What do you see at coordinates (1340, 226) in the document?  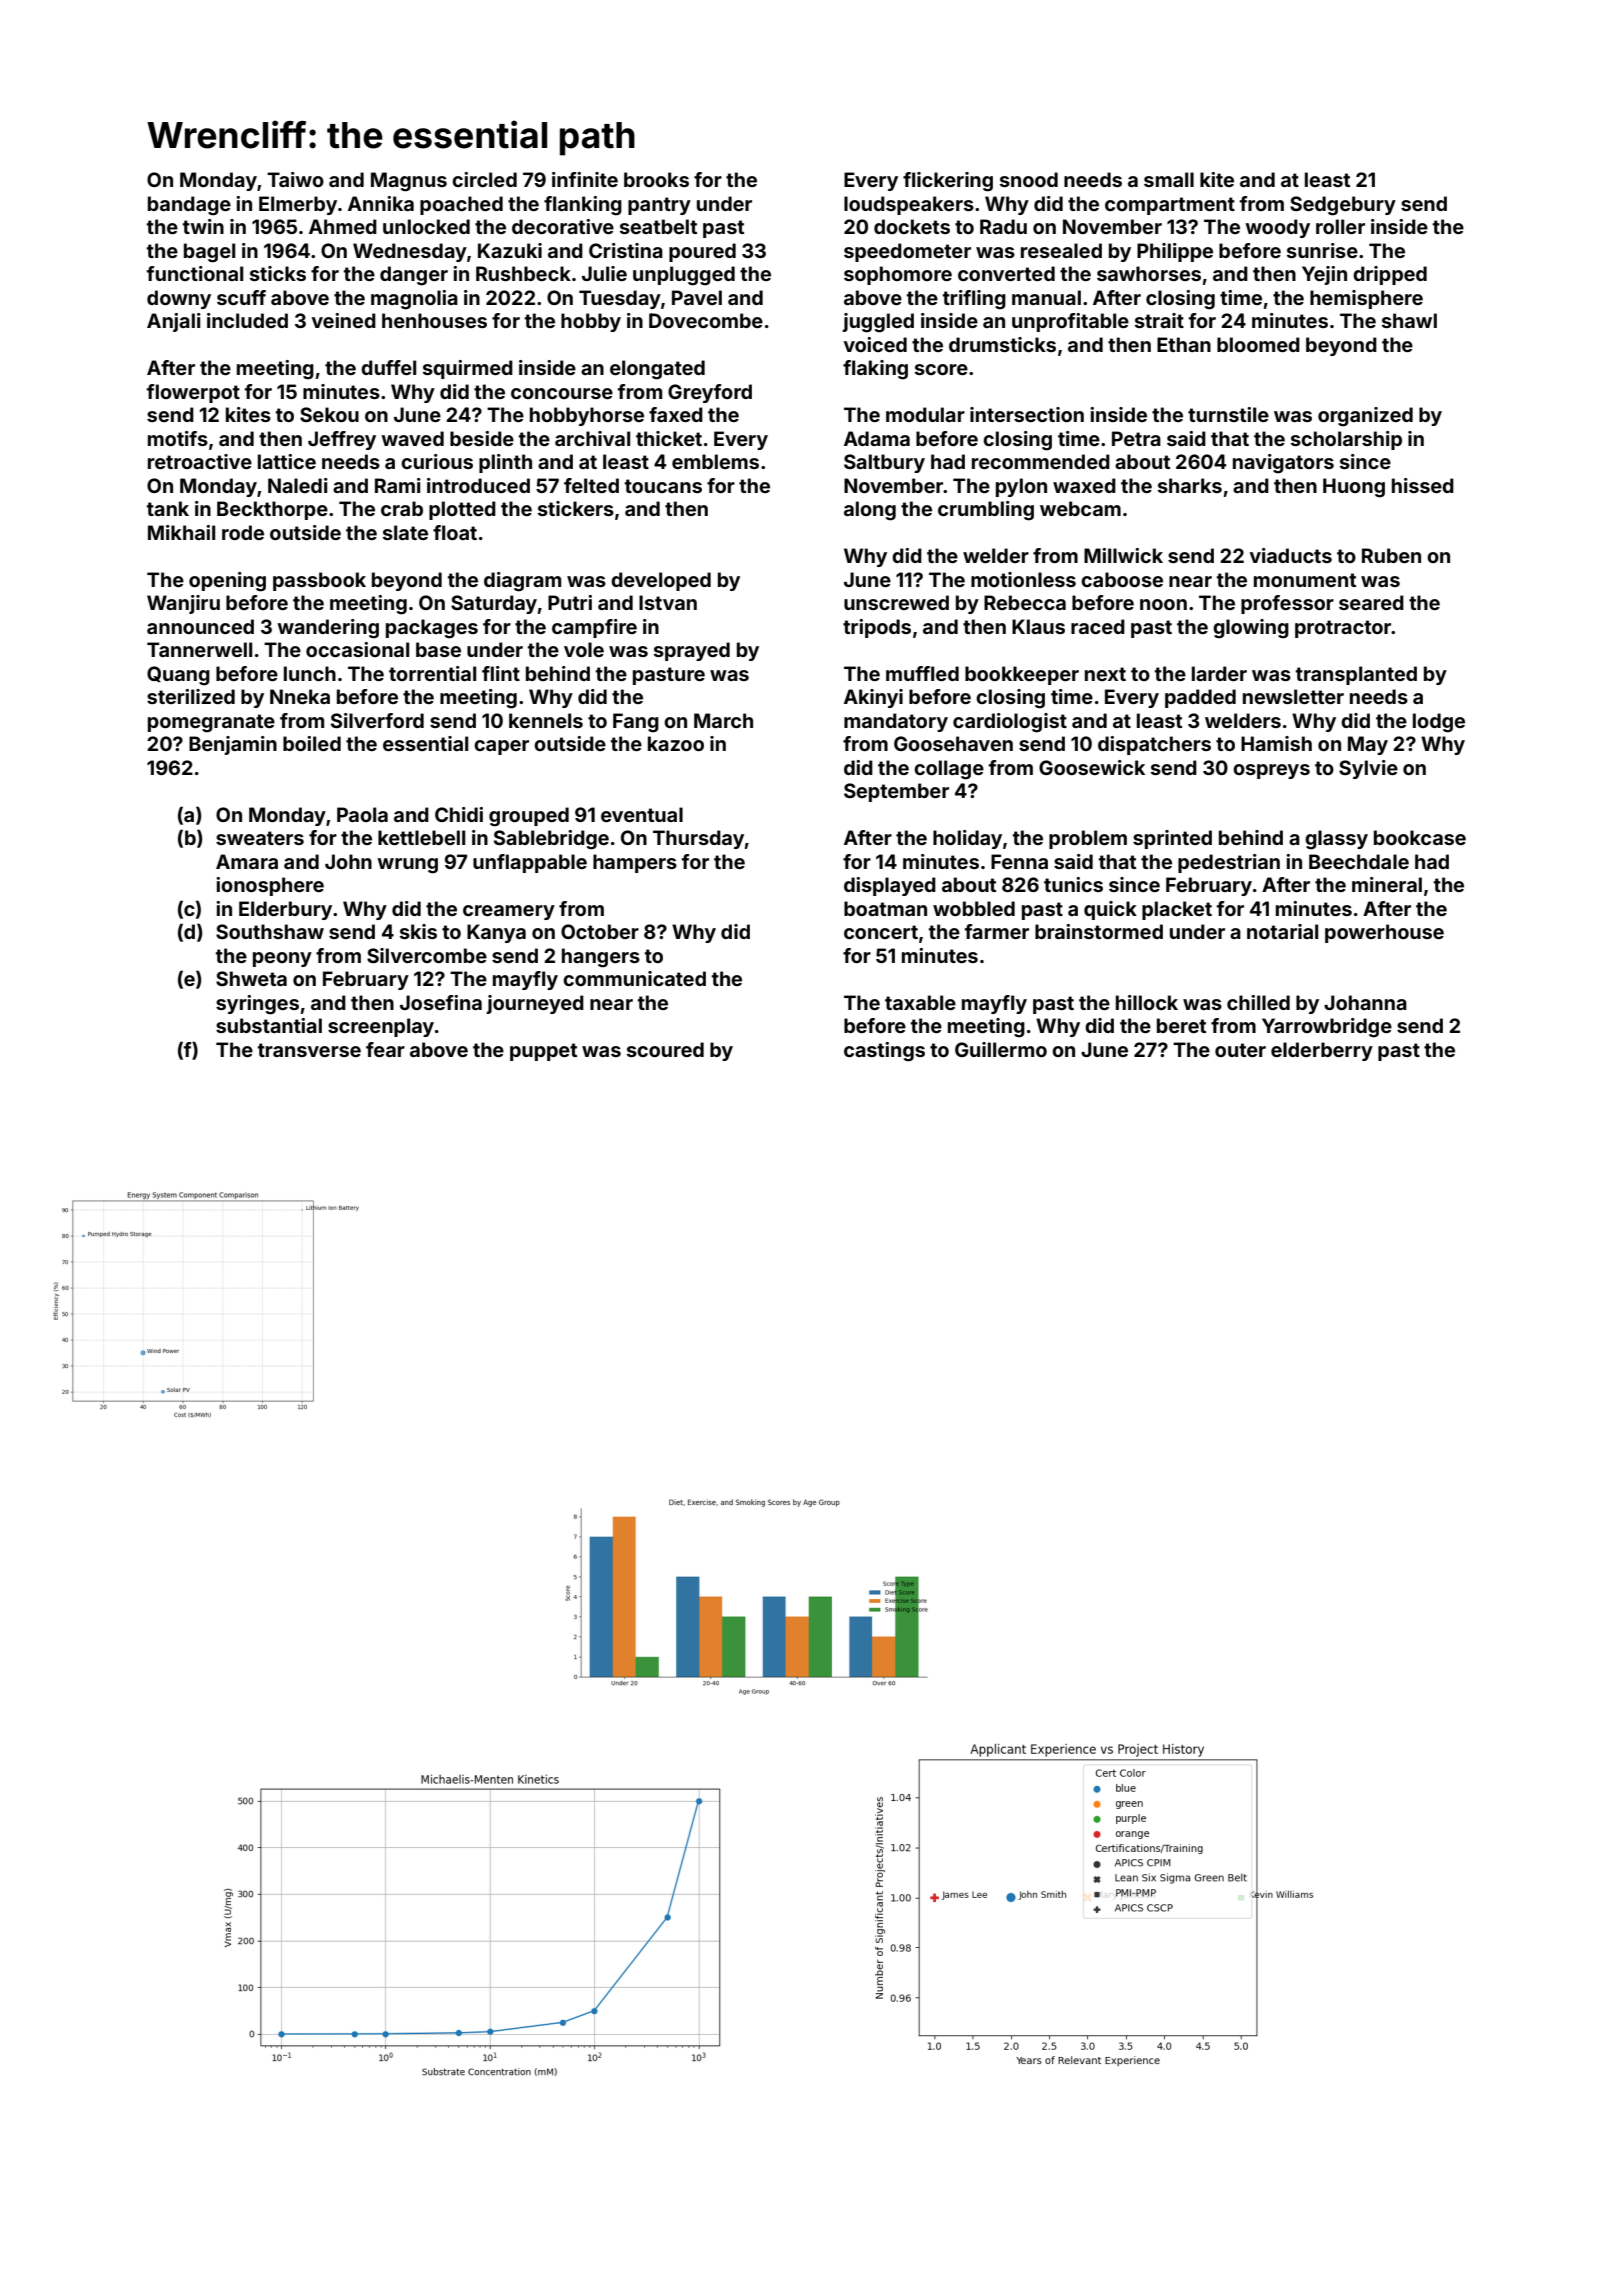 I see `roller` at bounding box center [1340, 226].
